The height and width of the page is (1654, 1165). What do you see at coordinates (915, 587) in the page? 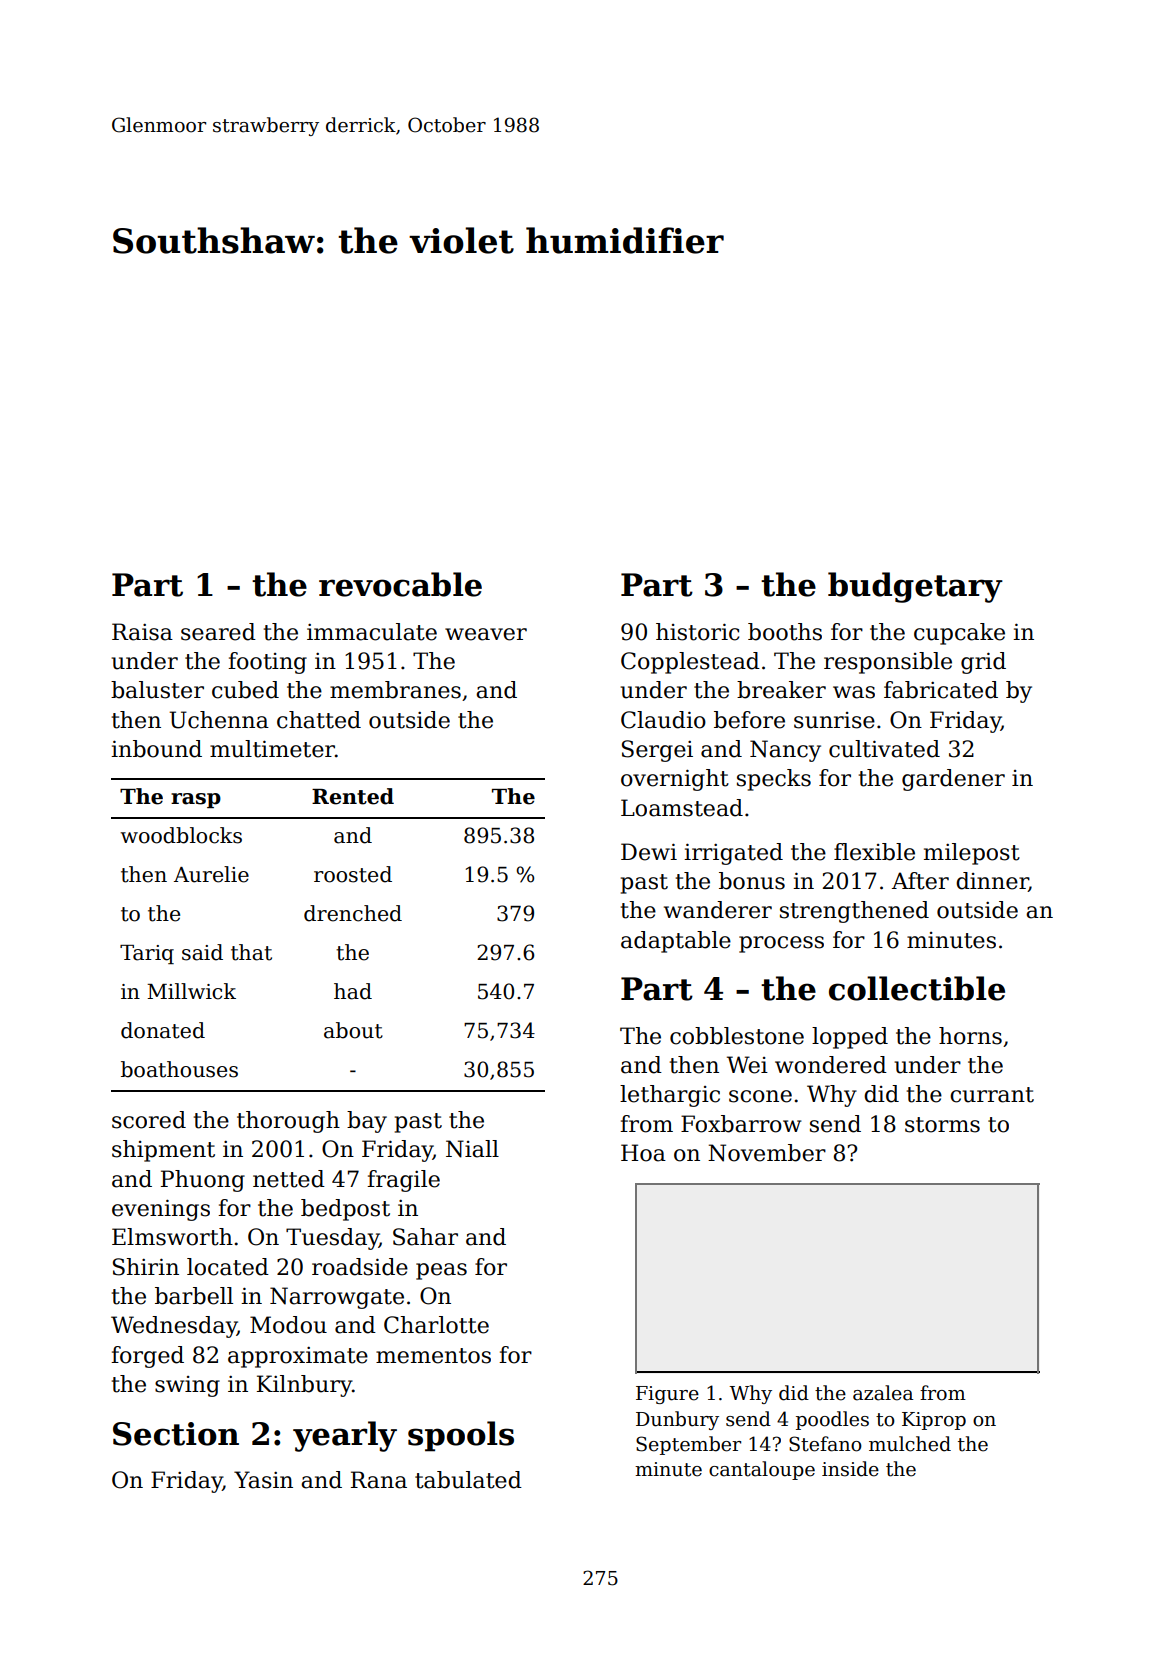
I see `budgetary` at bounding box center [915, 587].
